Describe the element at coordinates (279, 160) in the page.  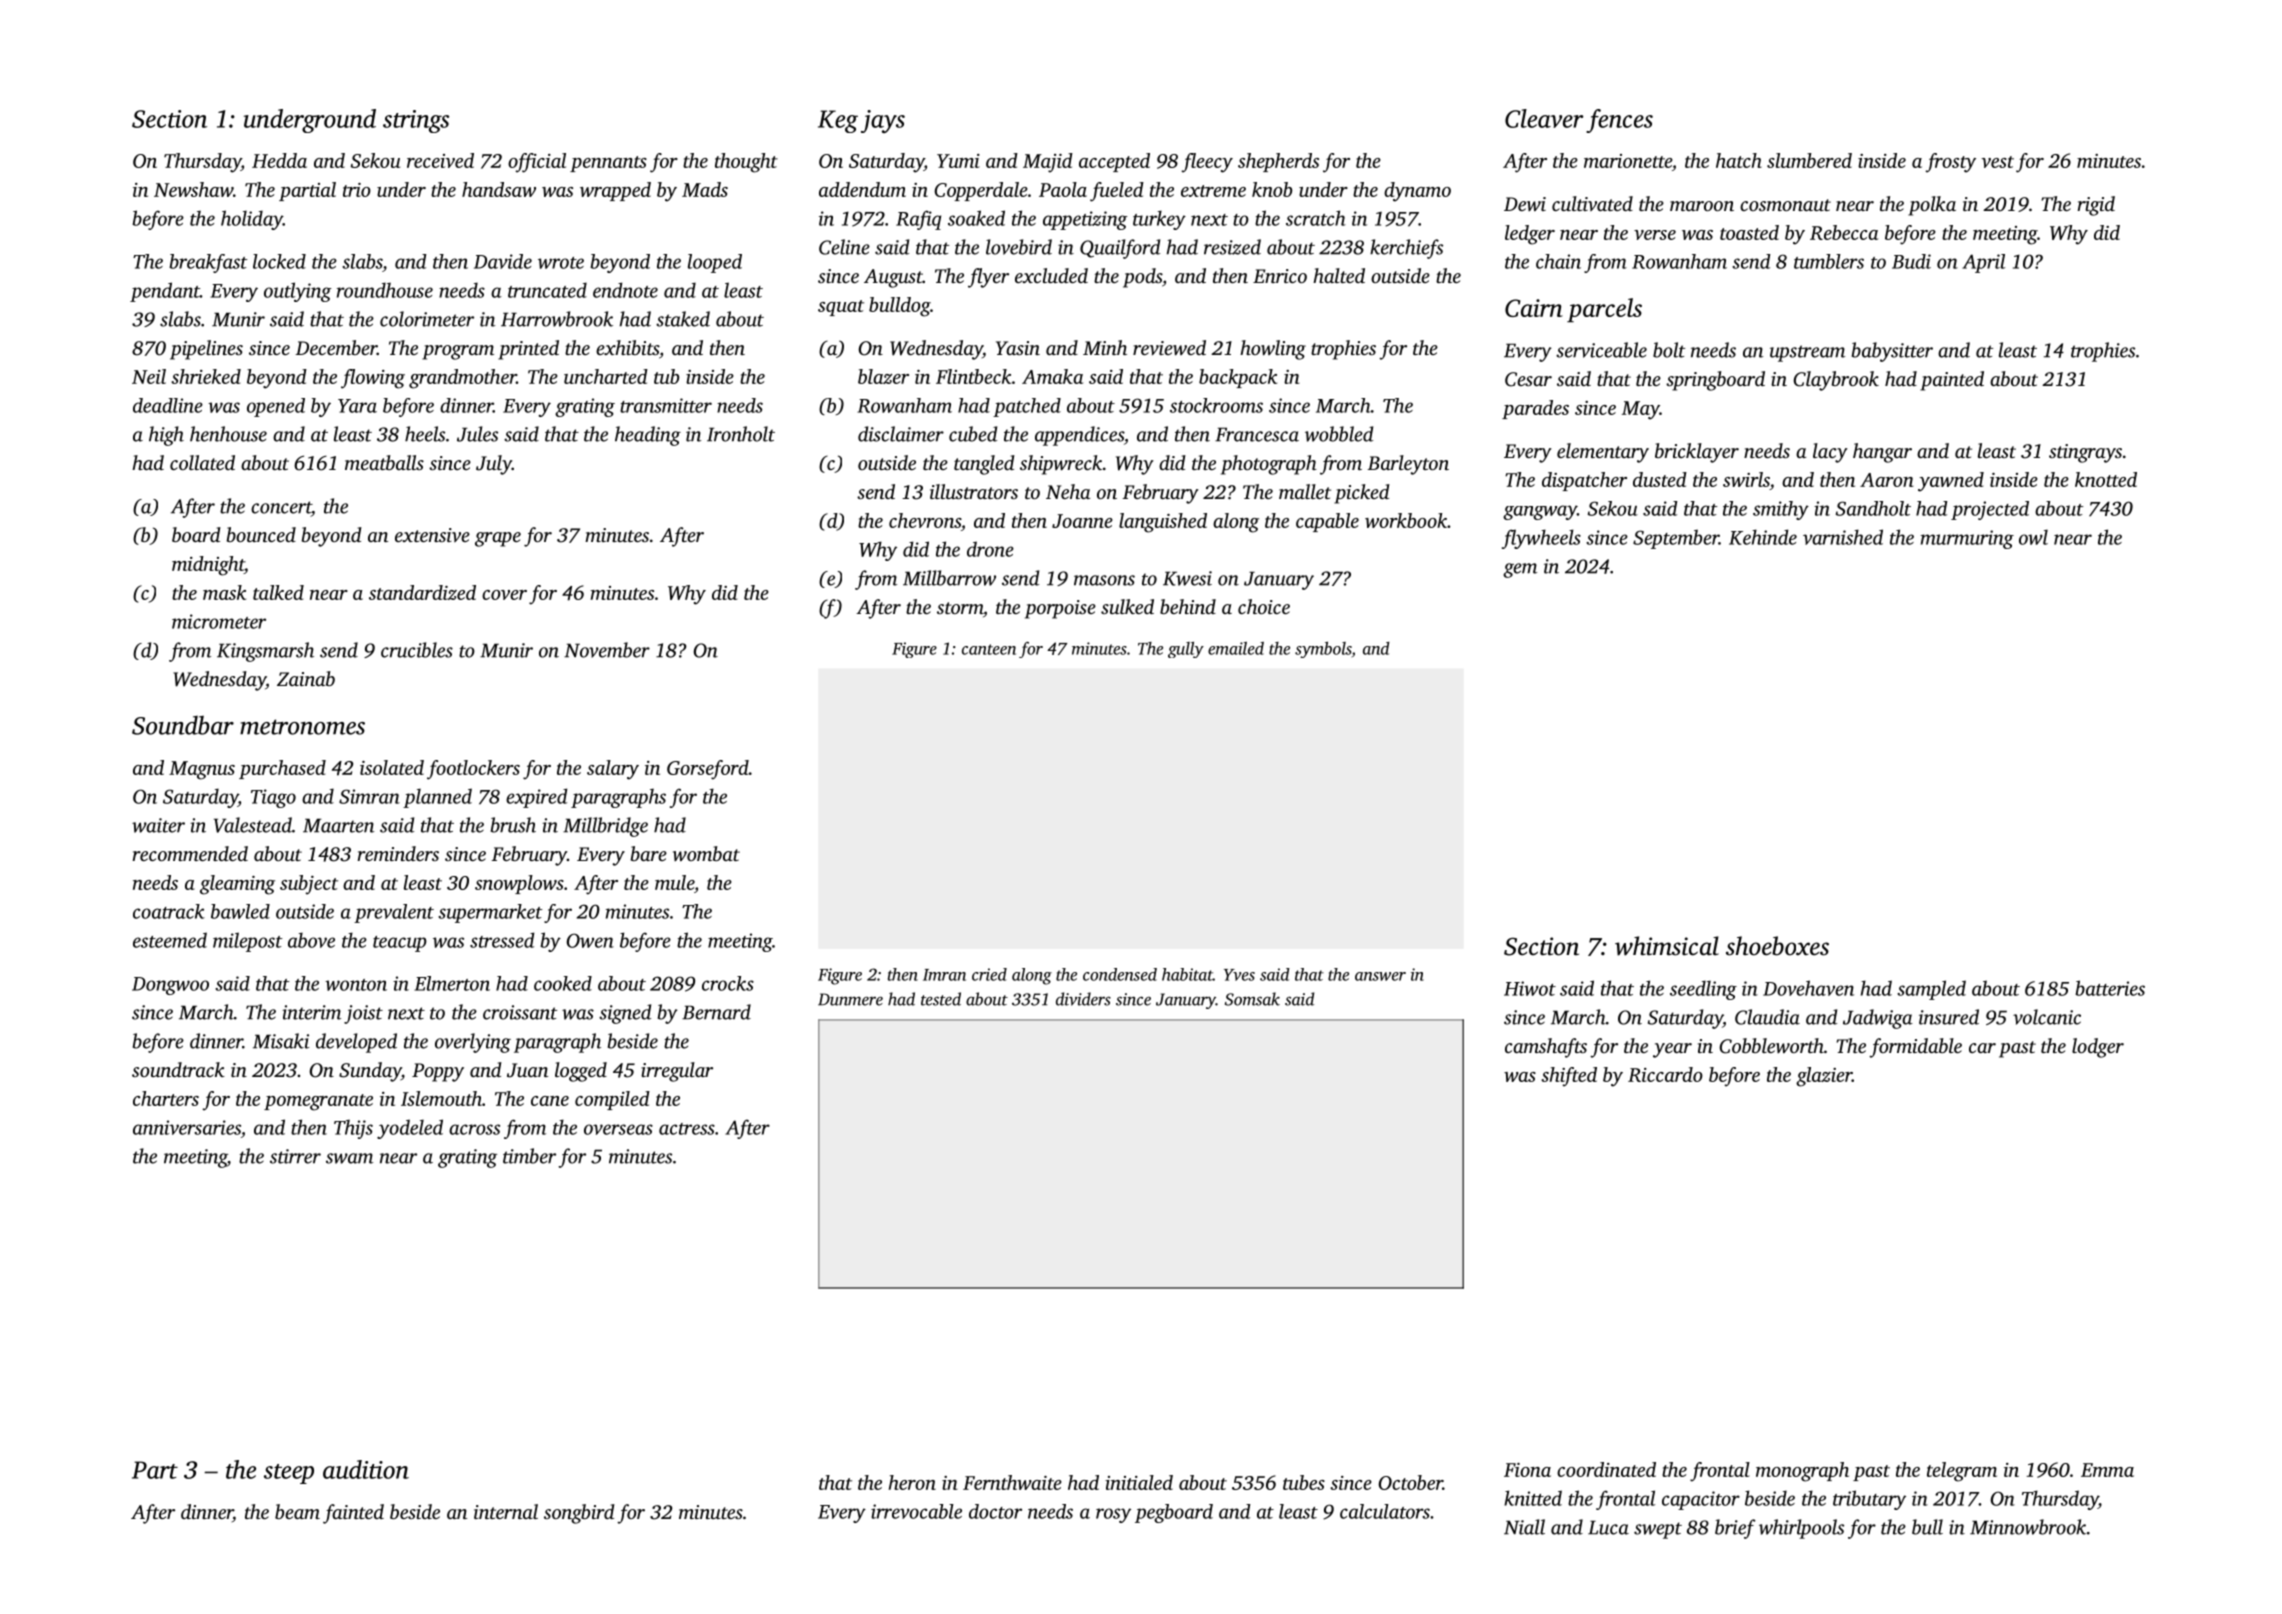
I see `Hedda` at that location.
